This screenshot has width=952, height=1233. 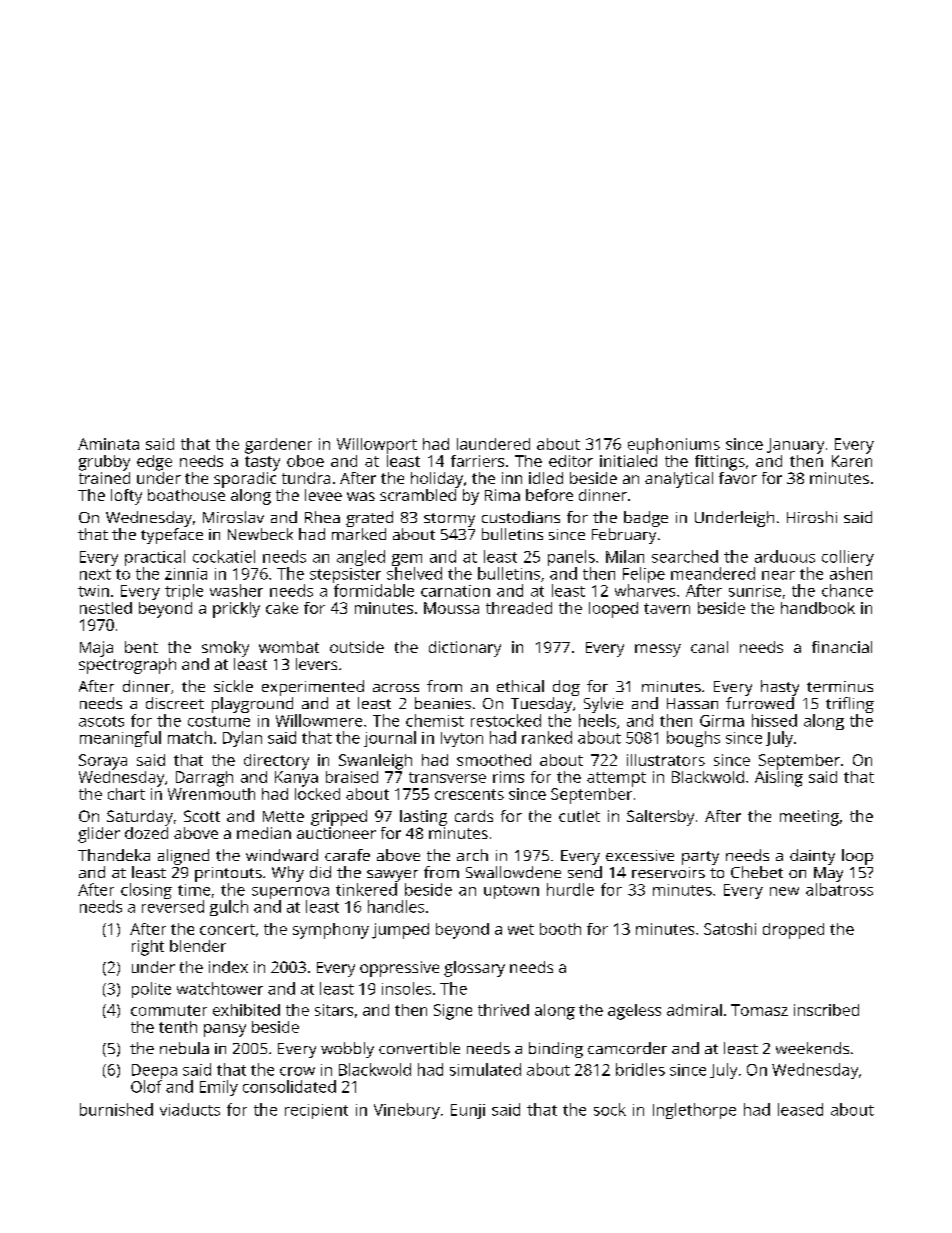 What do you see at coordinates (674, 446) in the screenshot?
I see `euphoniums` at bounding box center [674, 446].
